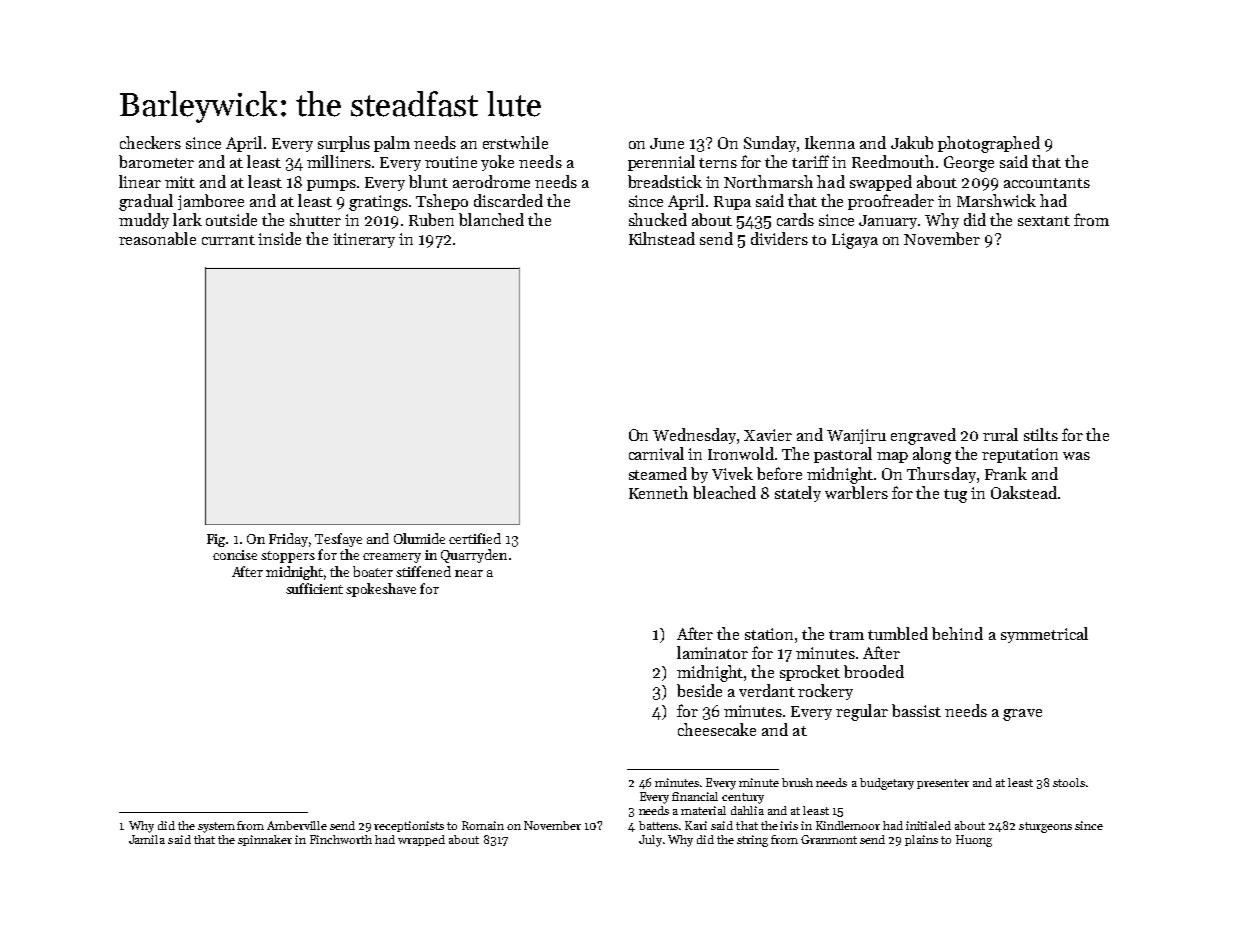  I want to click on Fig, so click(216, 540).
